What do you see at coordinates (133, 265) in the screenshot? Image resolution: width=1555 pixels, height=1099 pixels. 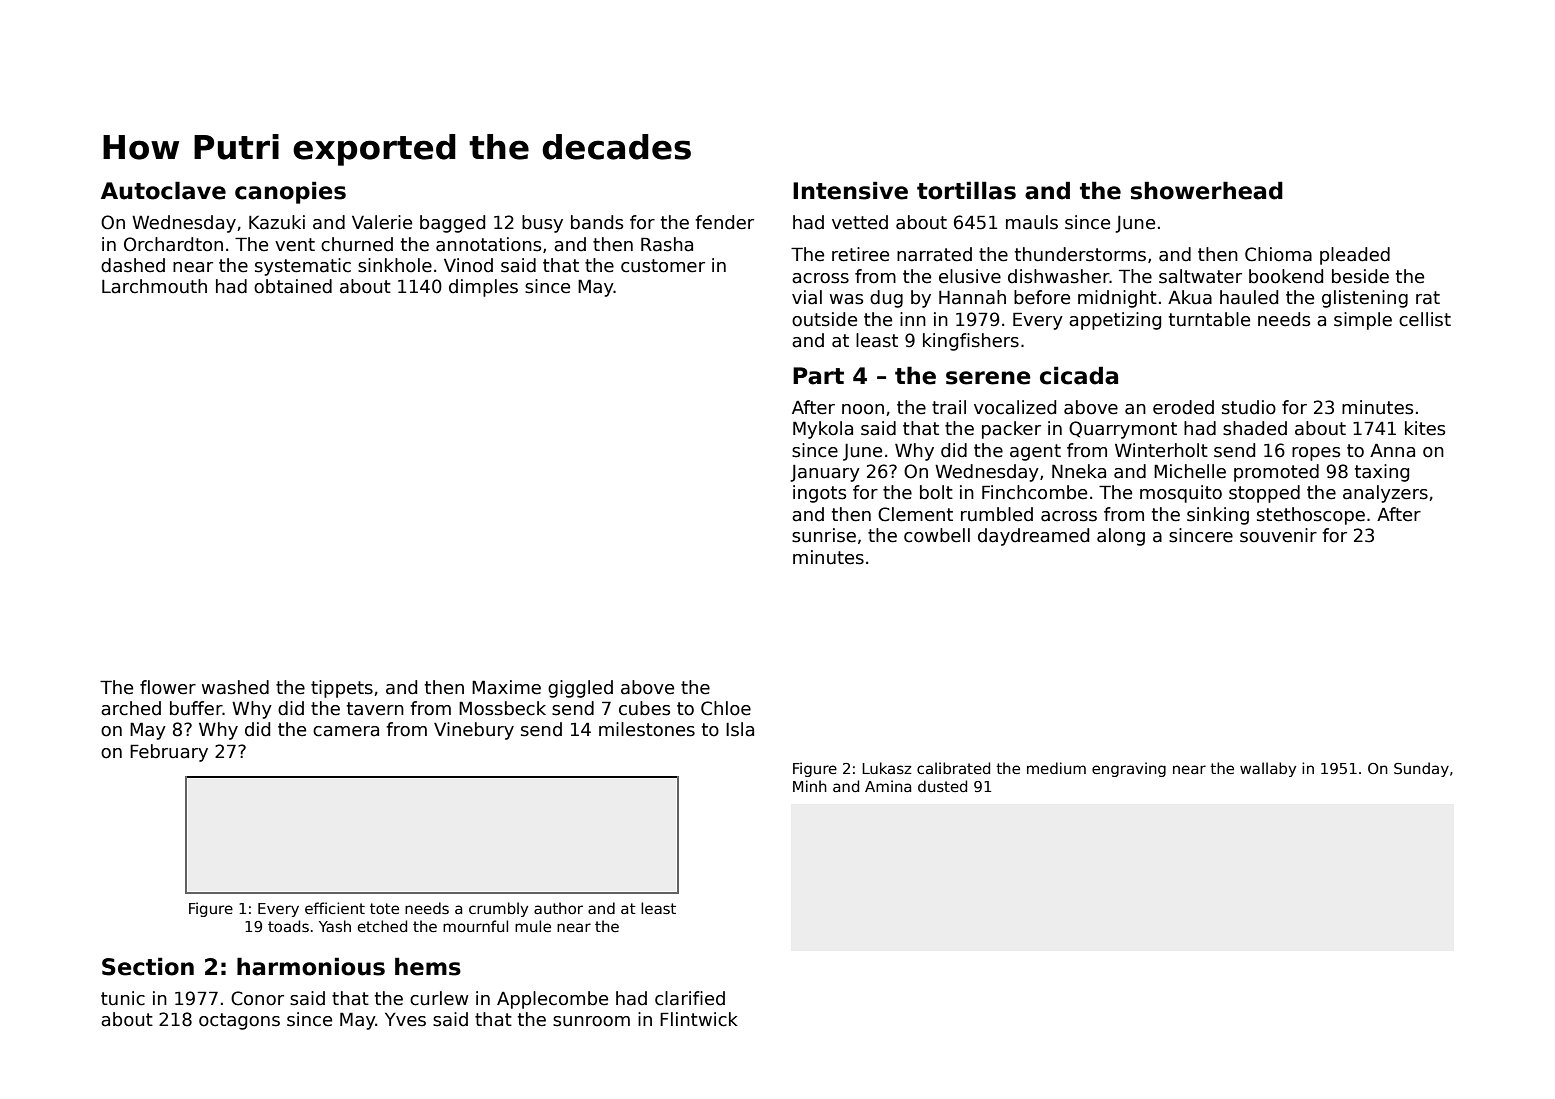 I see `dashed` at bounding box center [133, 265].
